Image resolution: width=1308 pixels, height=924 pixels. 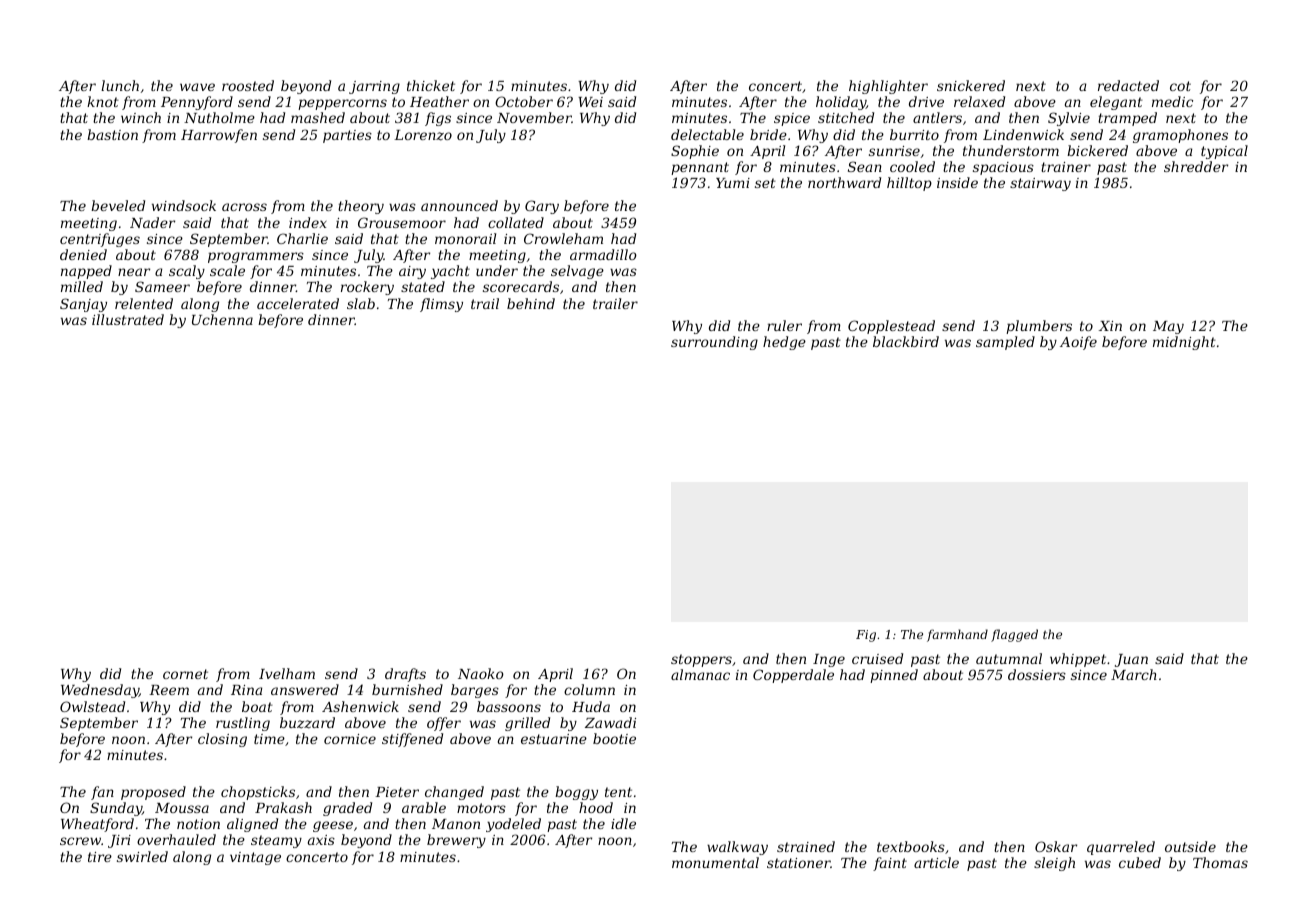 What do you see at coordinates (1180, 86) in the screenshot?
I see `cot` at bounding box center [1180, 86].
